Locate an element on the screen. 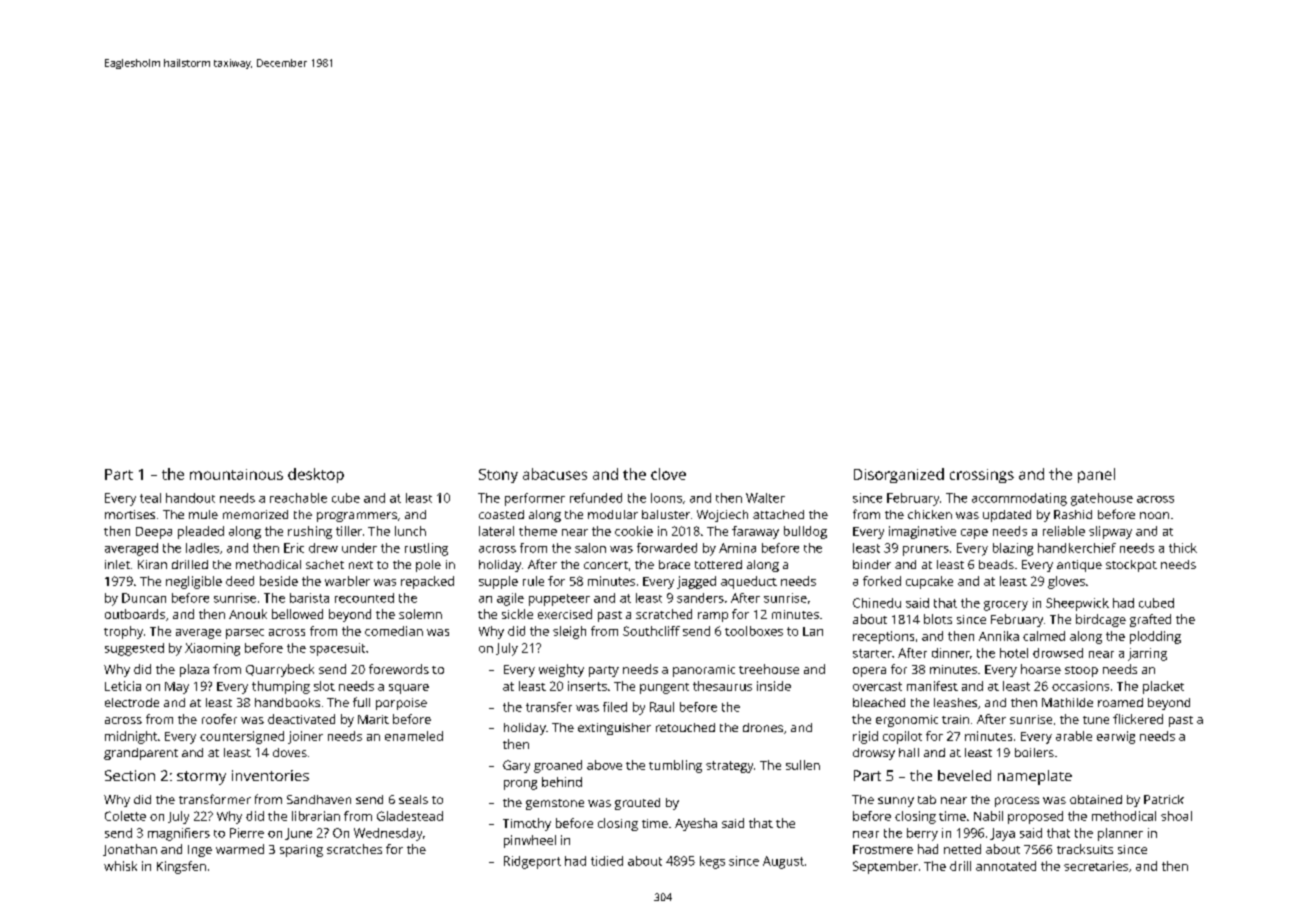 The width and height of the screenshot is (1308, 924). aqueduct is located at coordinates (749, 582).
